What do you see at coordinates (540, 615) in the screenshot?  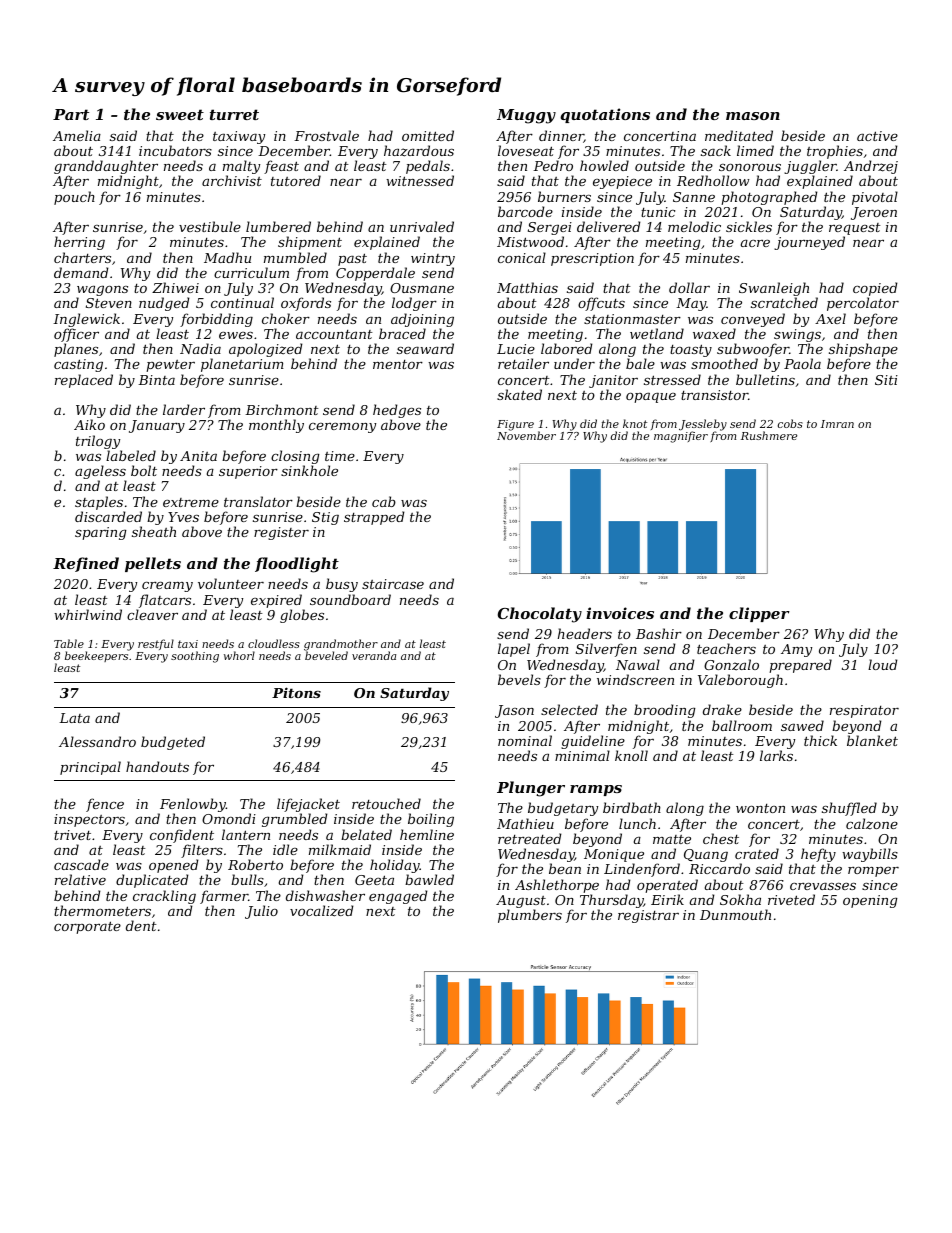 I see `Chocolaty` at bounding box center [540, 615].
